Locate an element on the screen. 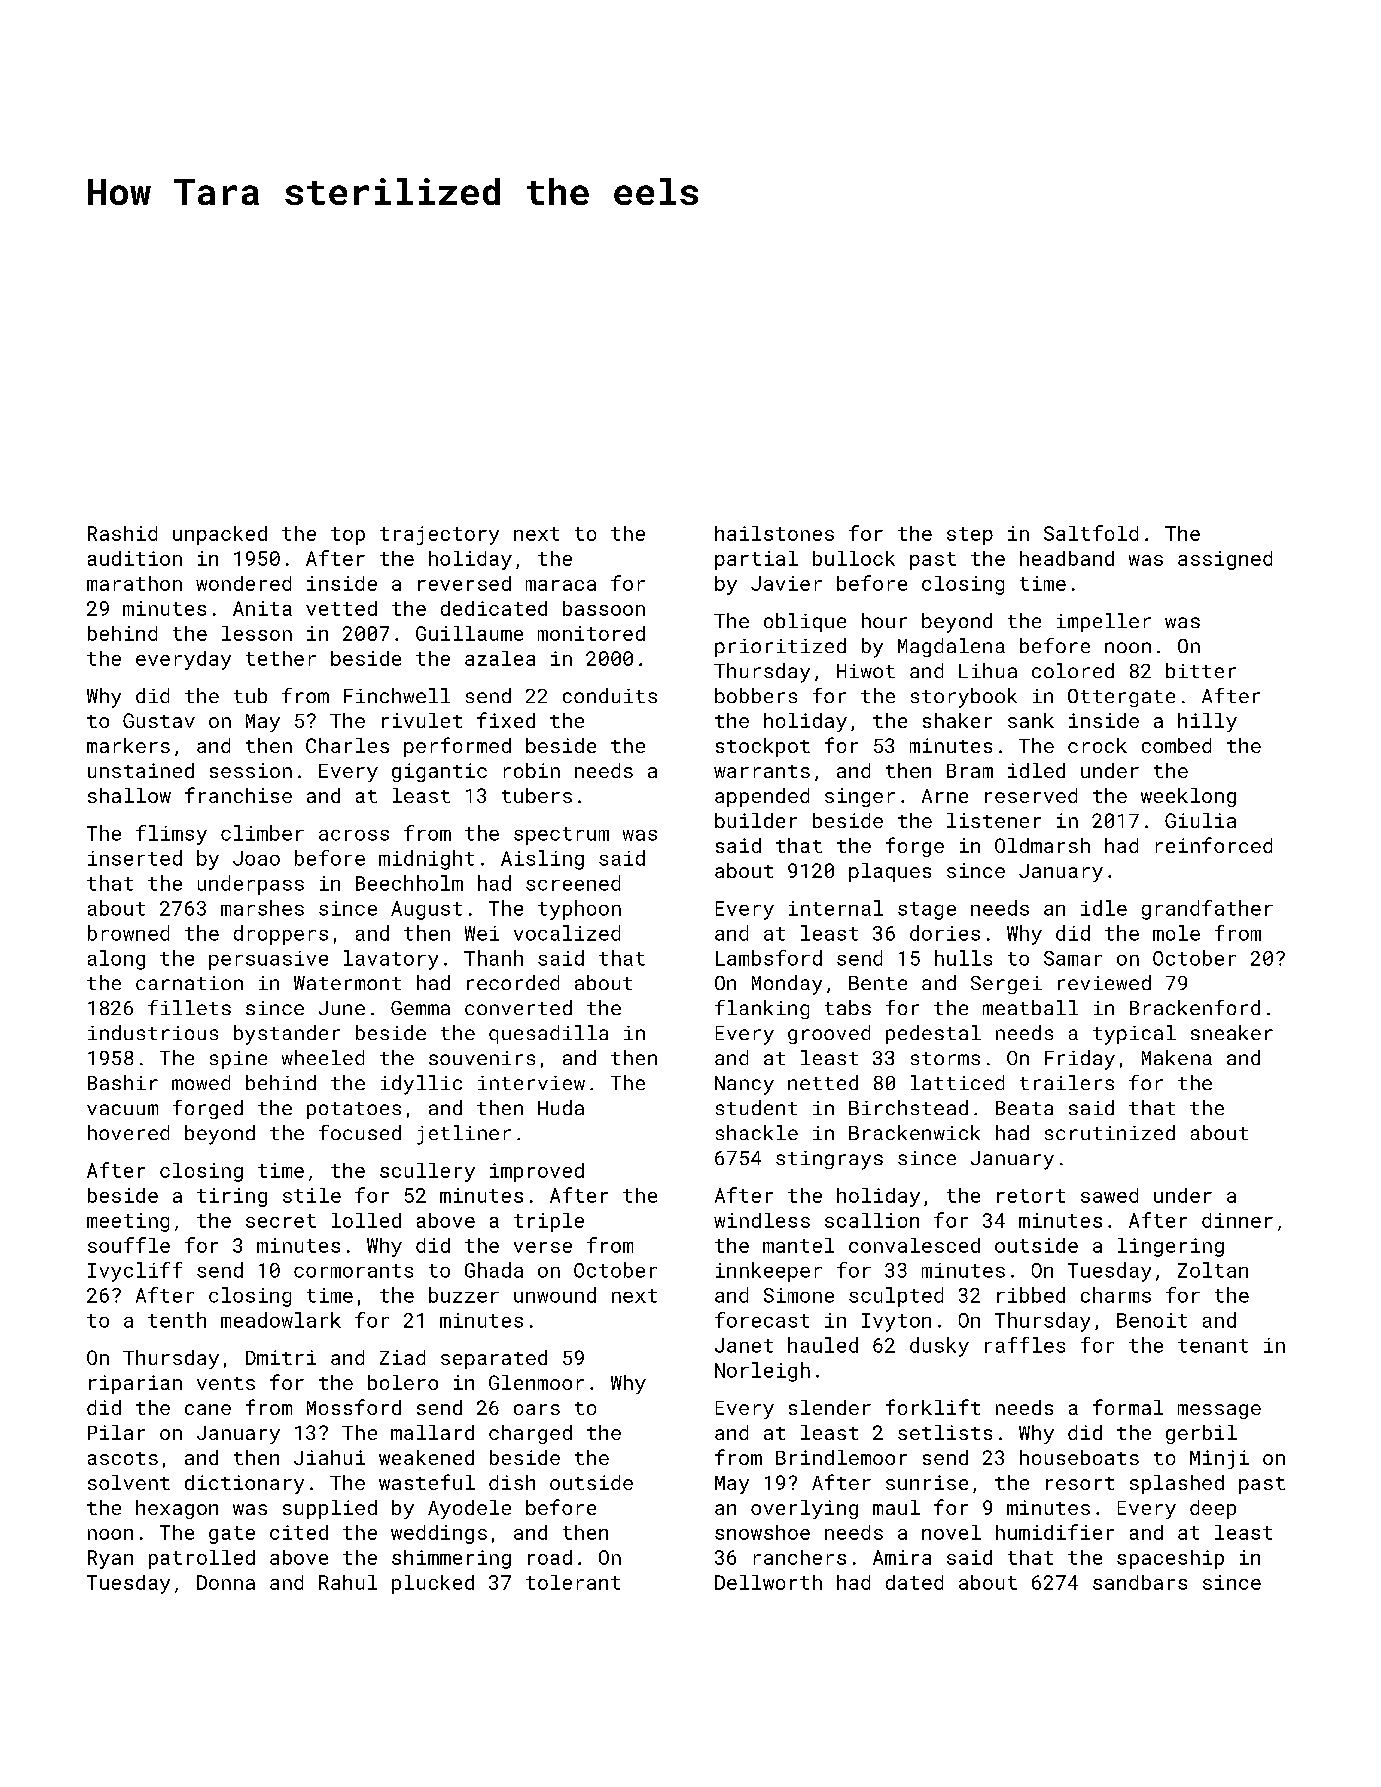 The height and width of the screenshot is (1787, 1381). shaker is located at coordinates (957, 720).
